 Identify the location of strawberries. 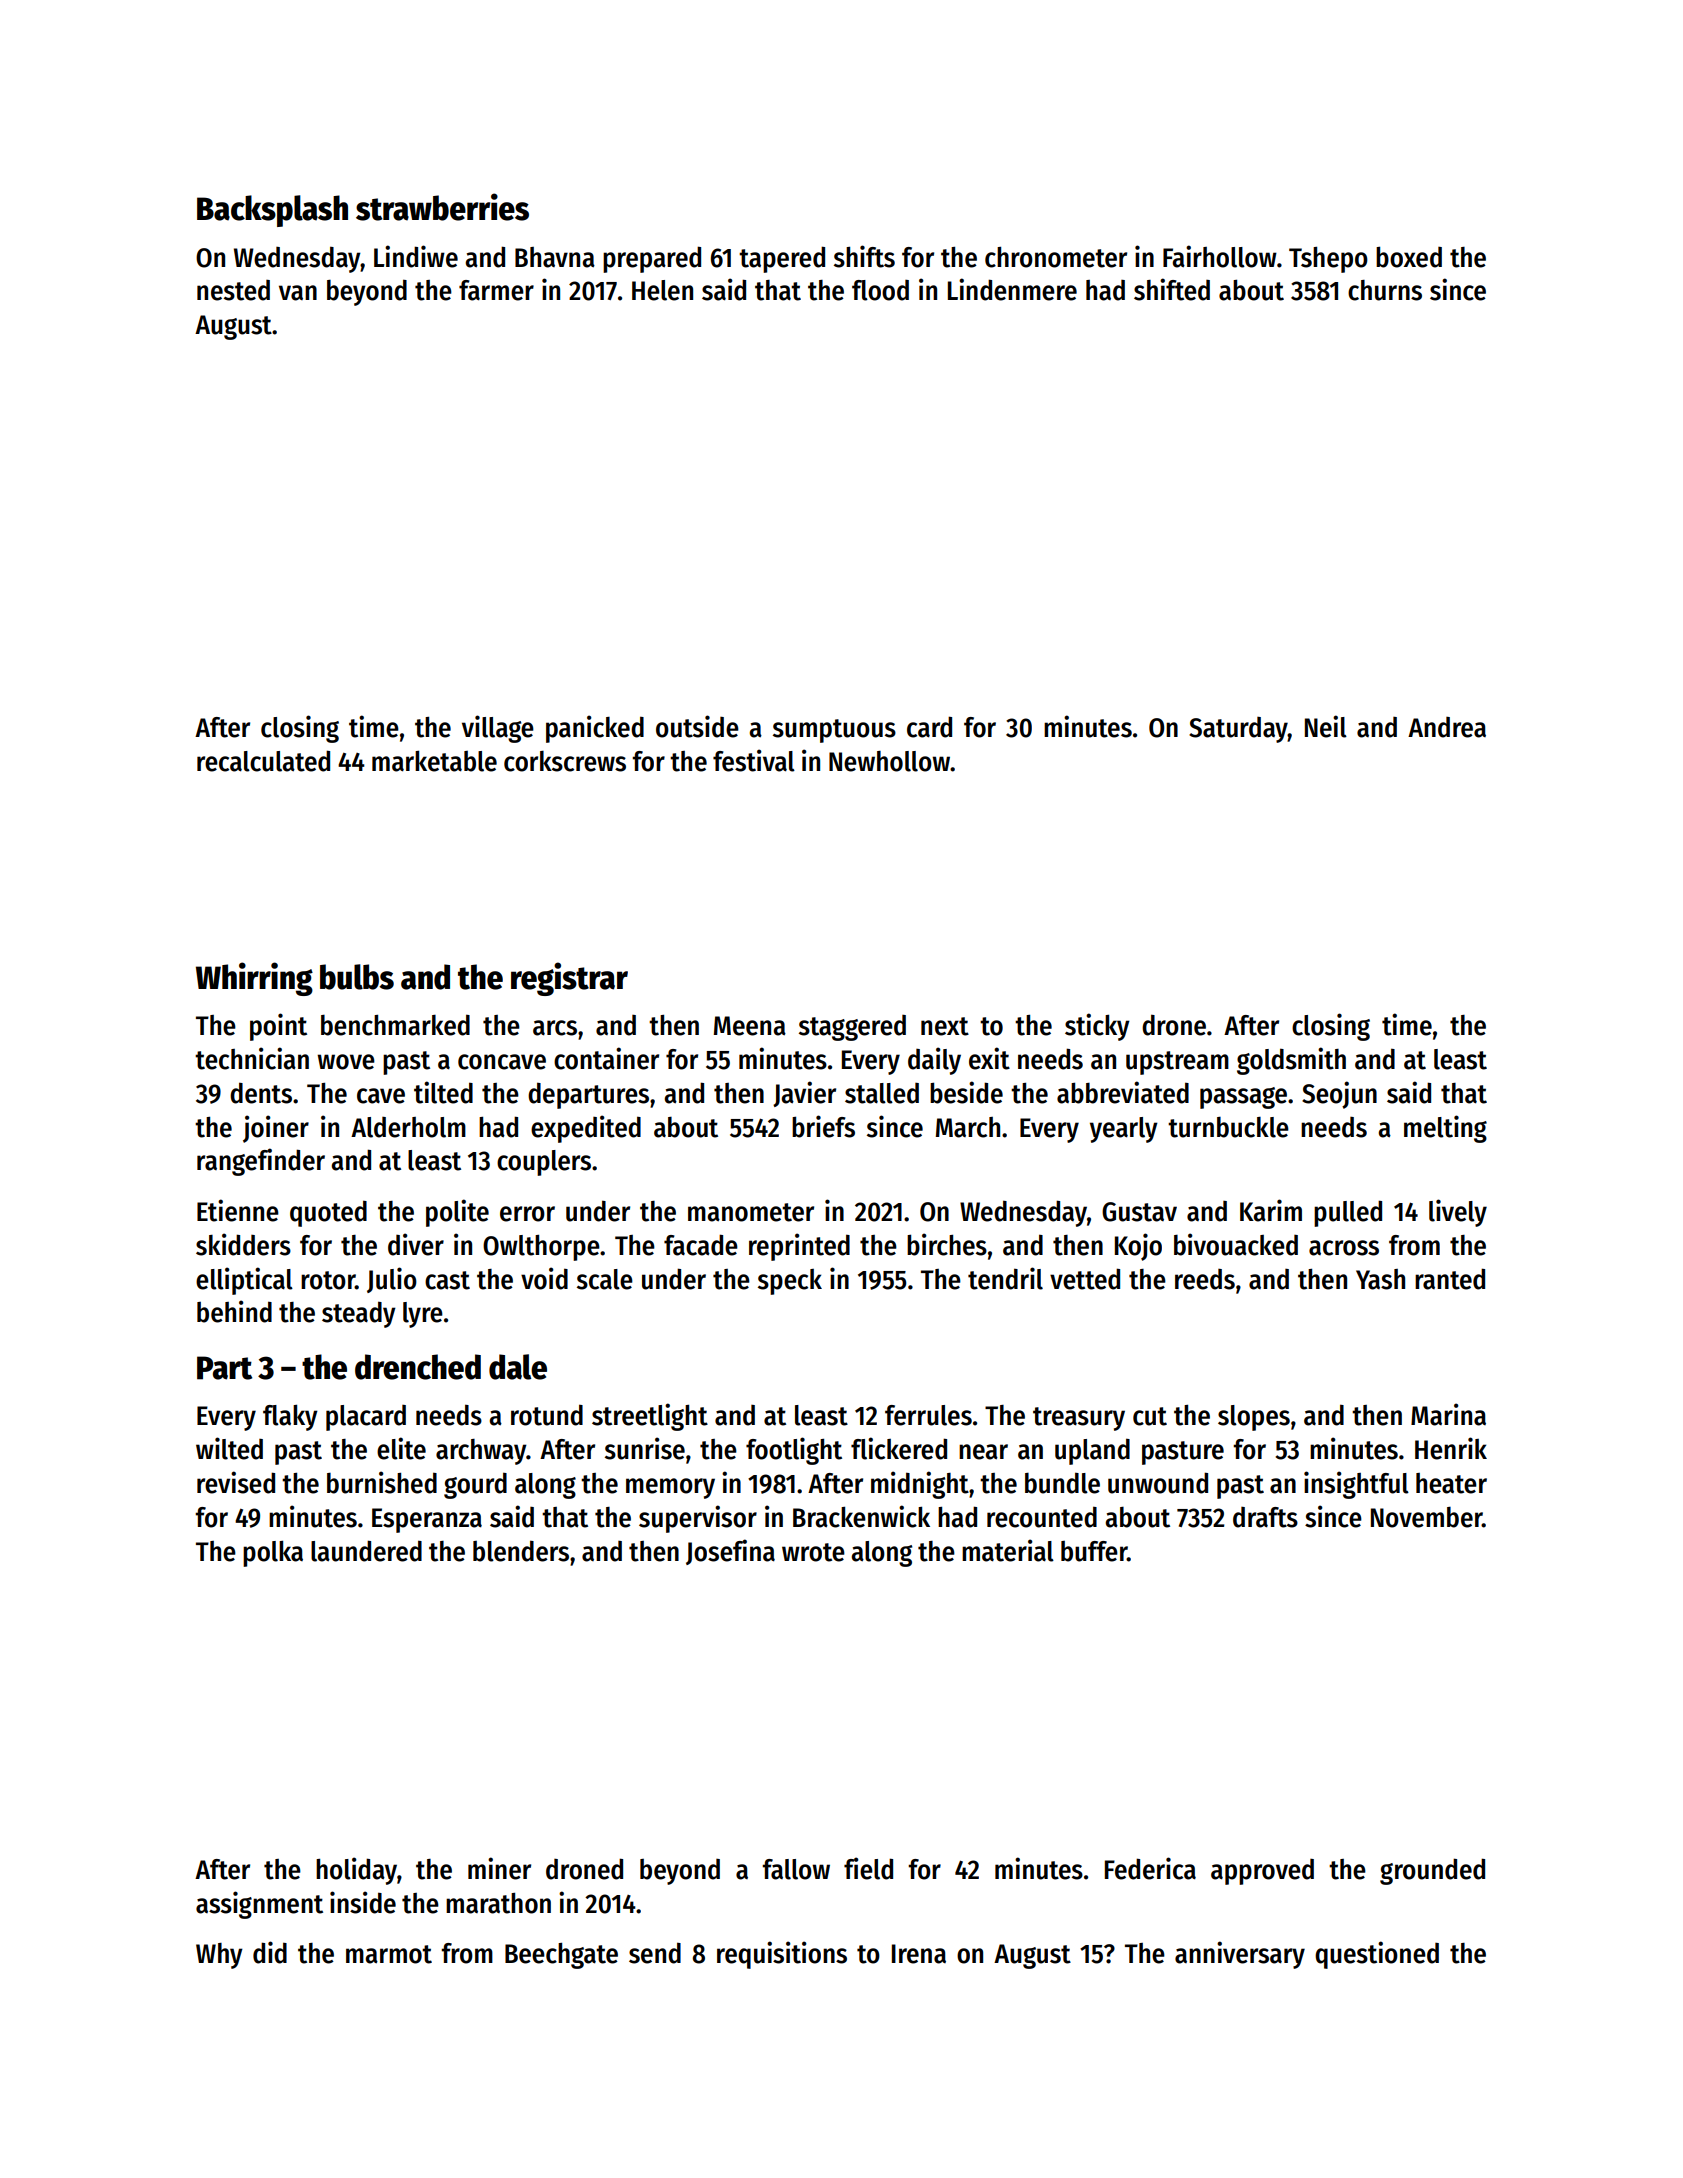
(442, 207).
